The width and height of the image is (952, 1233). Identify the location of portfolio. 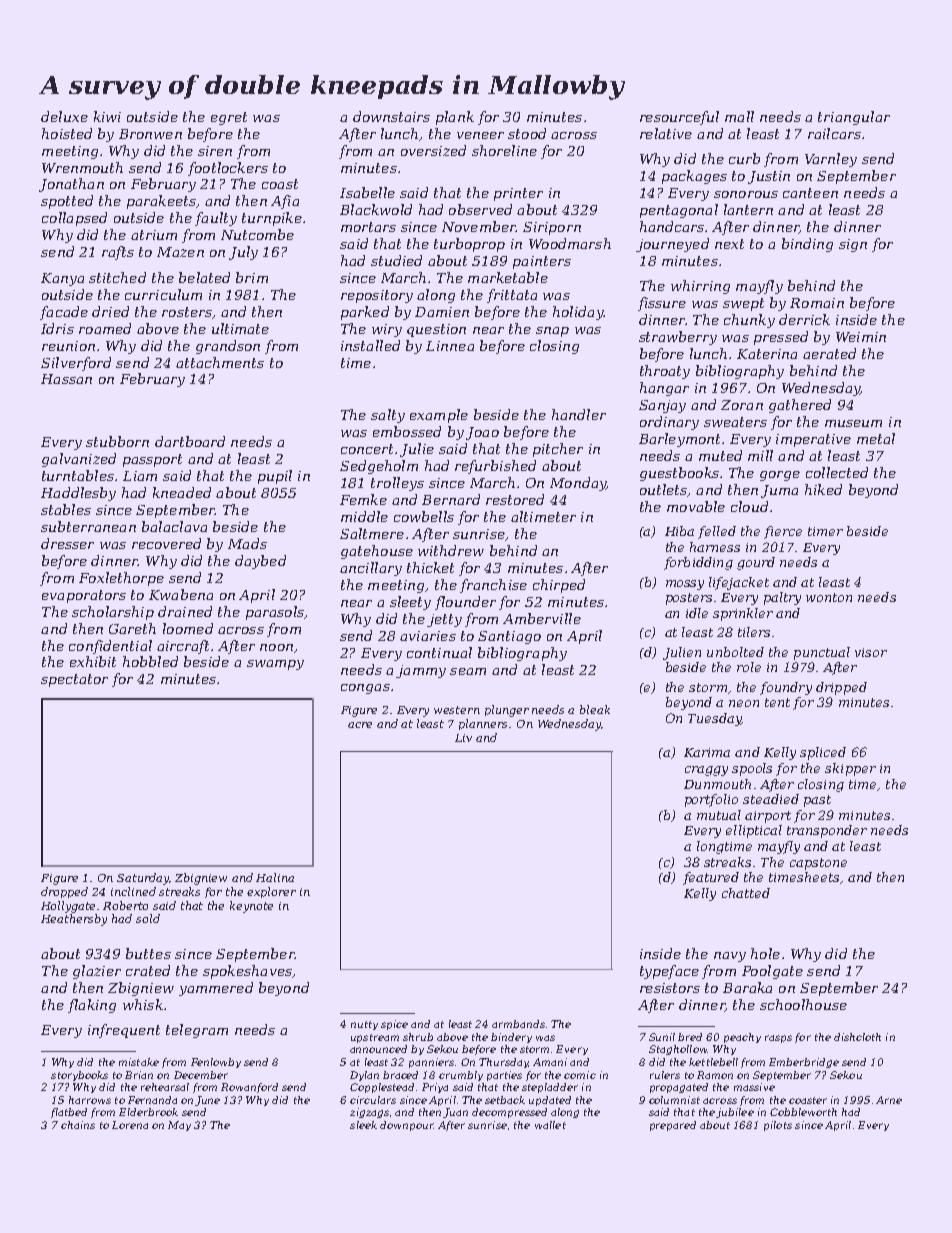
(711, 800).
